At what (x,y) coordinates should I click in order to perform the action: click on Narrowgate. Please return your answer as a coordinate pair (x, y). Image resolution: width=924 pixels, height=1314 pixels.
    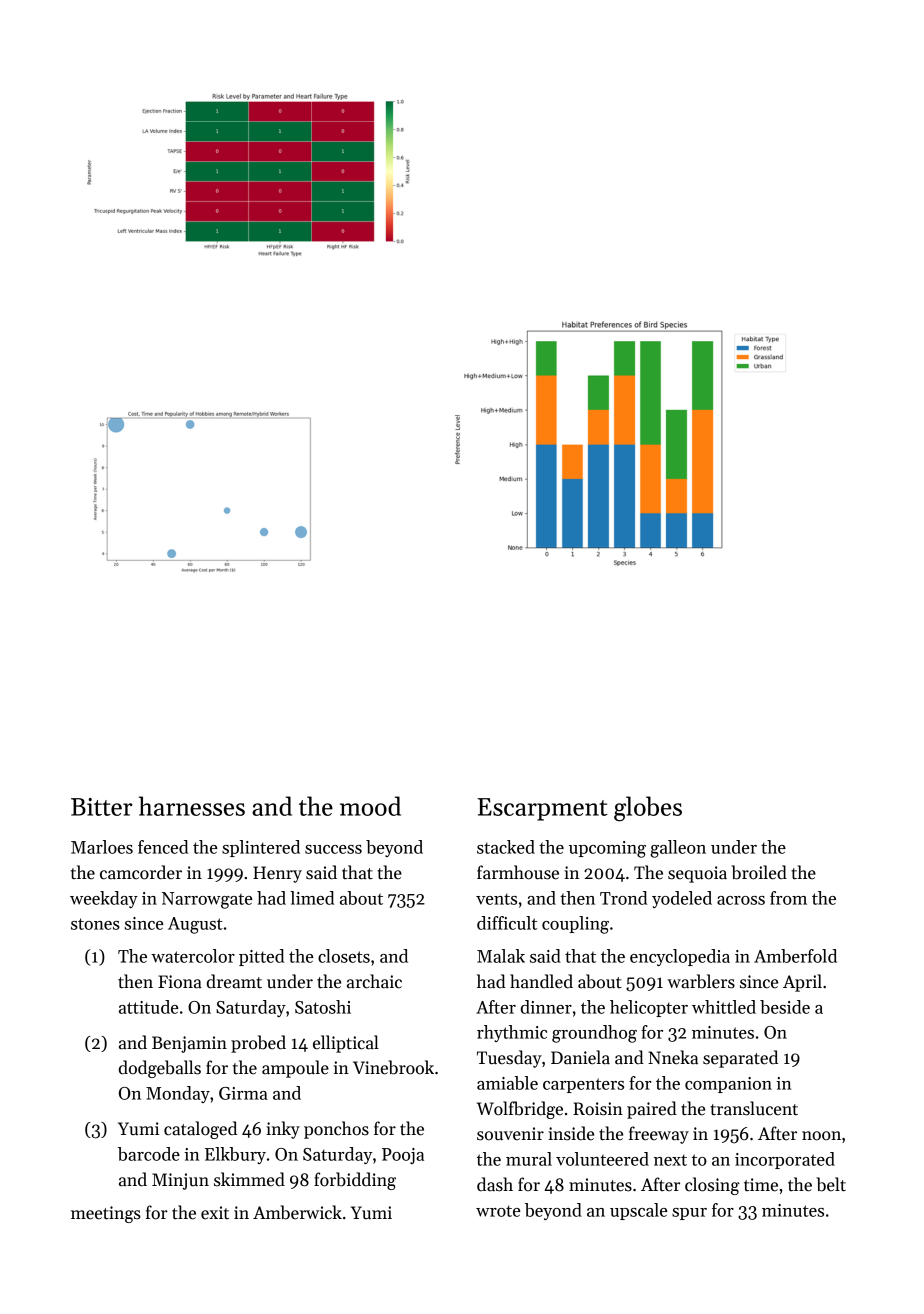
    Looking at the image, I should click on (207, 900).
